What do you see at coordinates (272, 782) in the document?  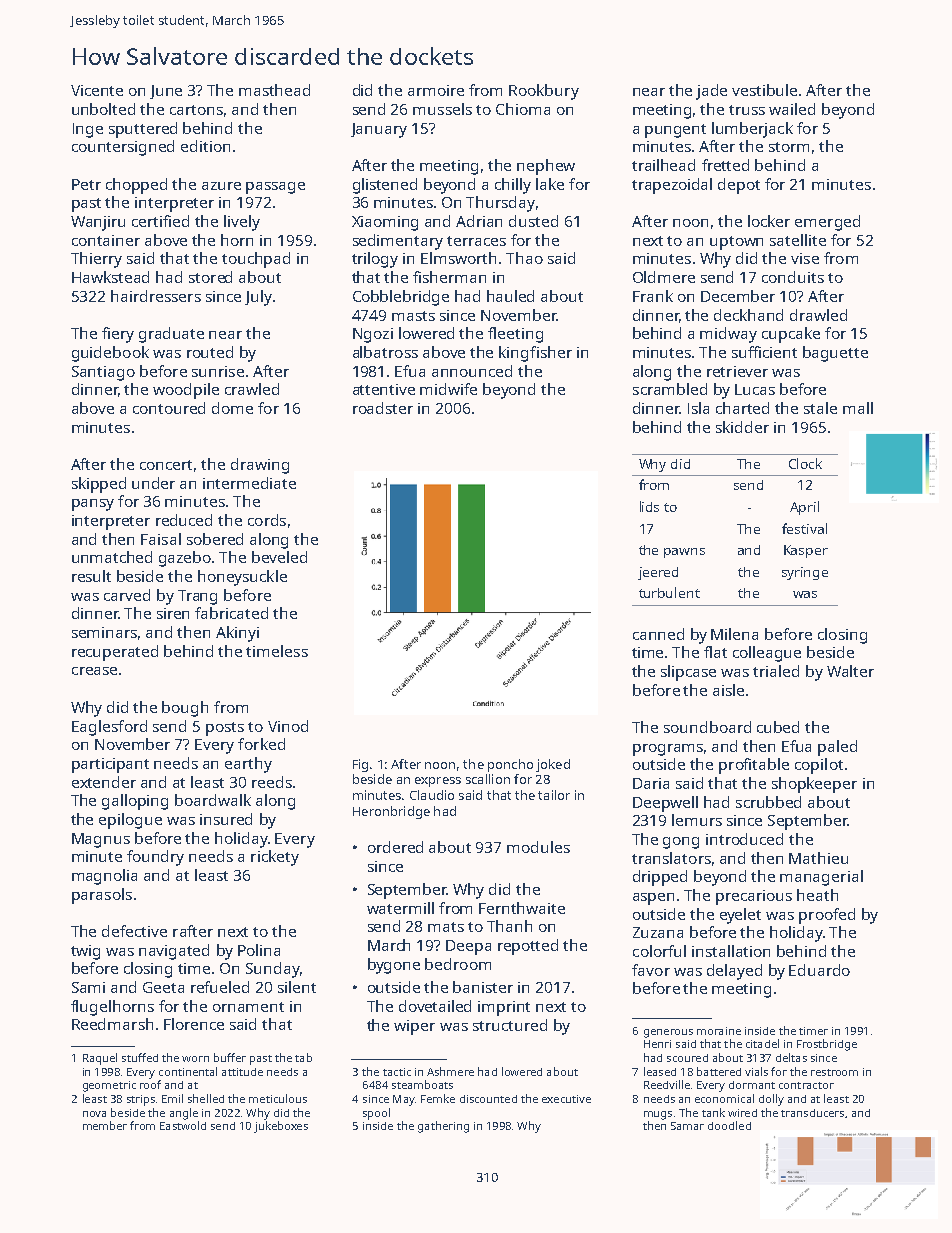 I see `reeds` at bounding box center [272, 782].
